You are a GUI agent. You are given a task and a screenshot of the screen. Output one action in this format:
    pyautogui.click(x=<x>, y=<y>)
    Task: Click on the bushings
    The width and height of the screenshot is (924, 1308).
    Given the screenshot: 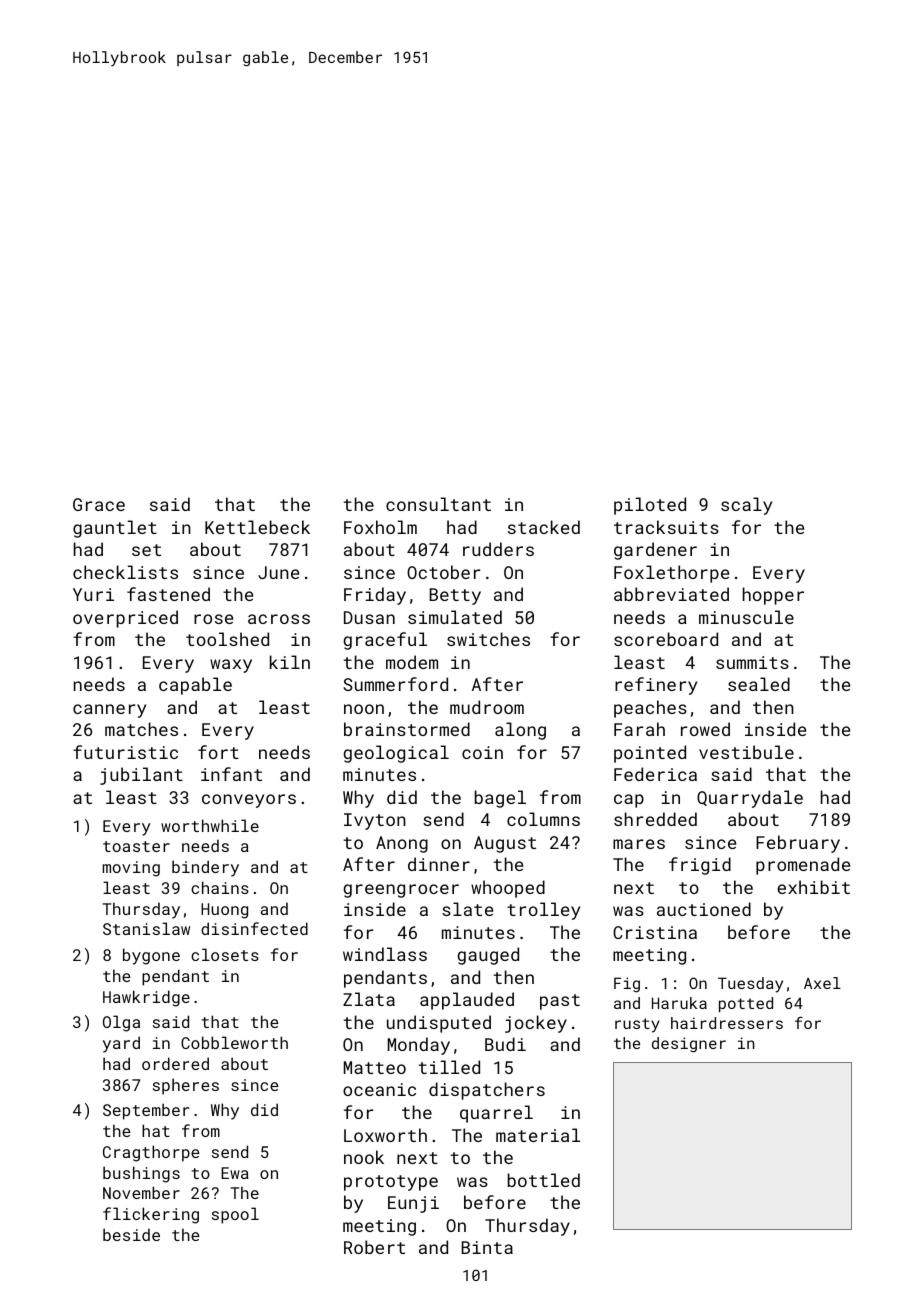 What is the action you would take?
    pyautogui.click(x=141, y=1174)
